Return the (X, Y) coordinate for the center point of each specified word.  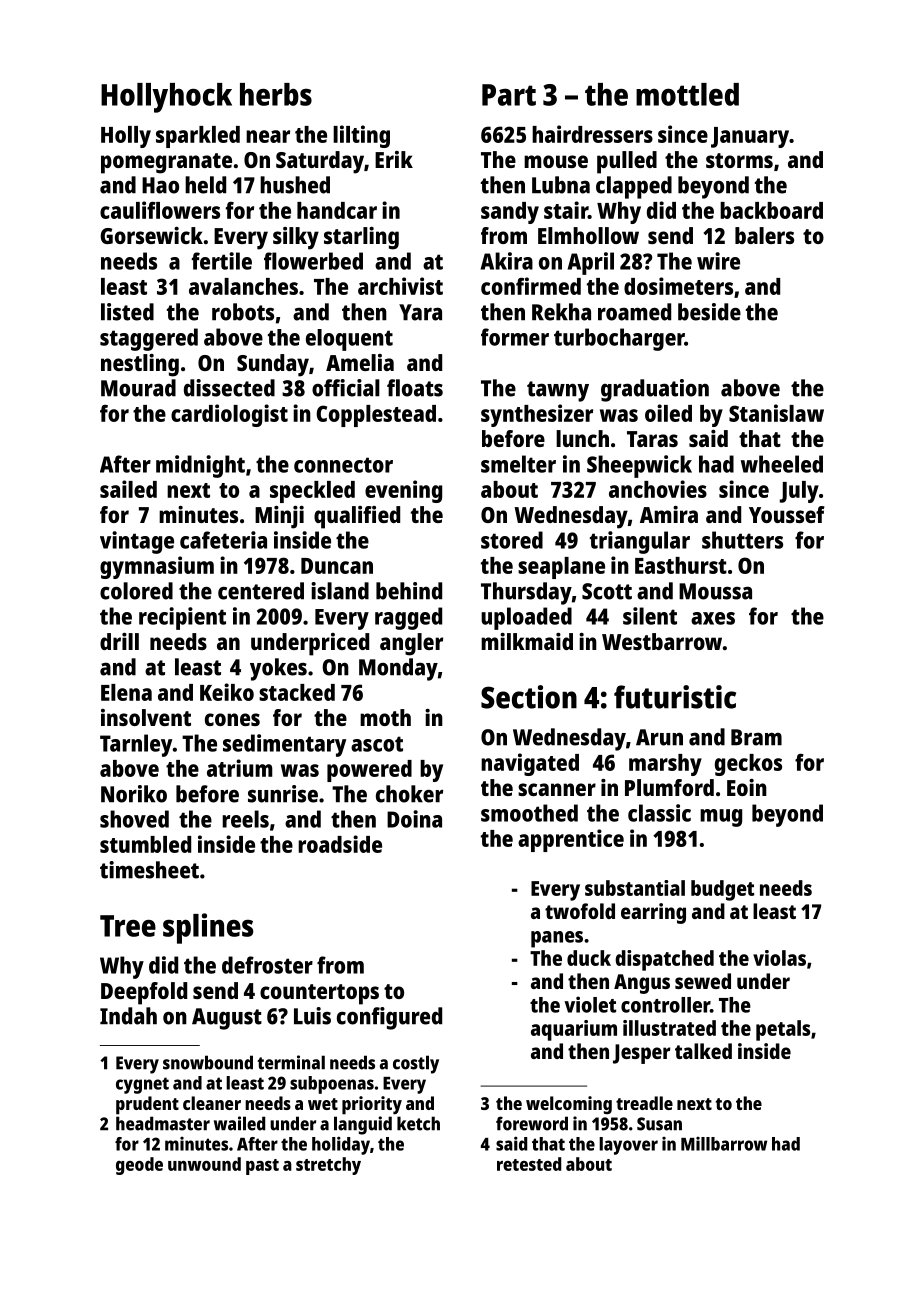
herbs (276, 94)
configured (389, 1018)
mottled (687, 94)
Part (509, 95)
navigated (530, 764)
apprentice (571, 840)
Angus (642, 984)
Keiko (227, 692)
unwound (204, 1164)
